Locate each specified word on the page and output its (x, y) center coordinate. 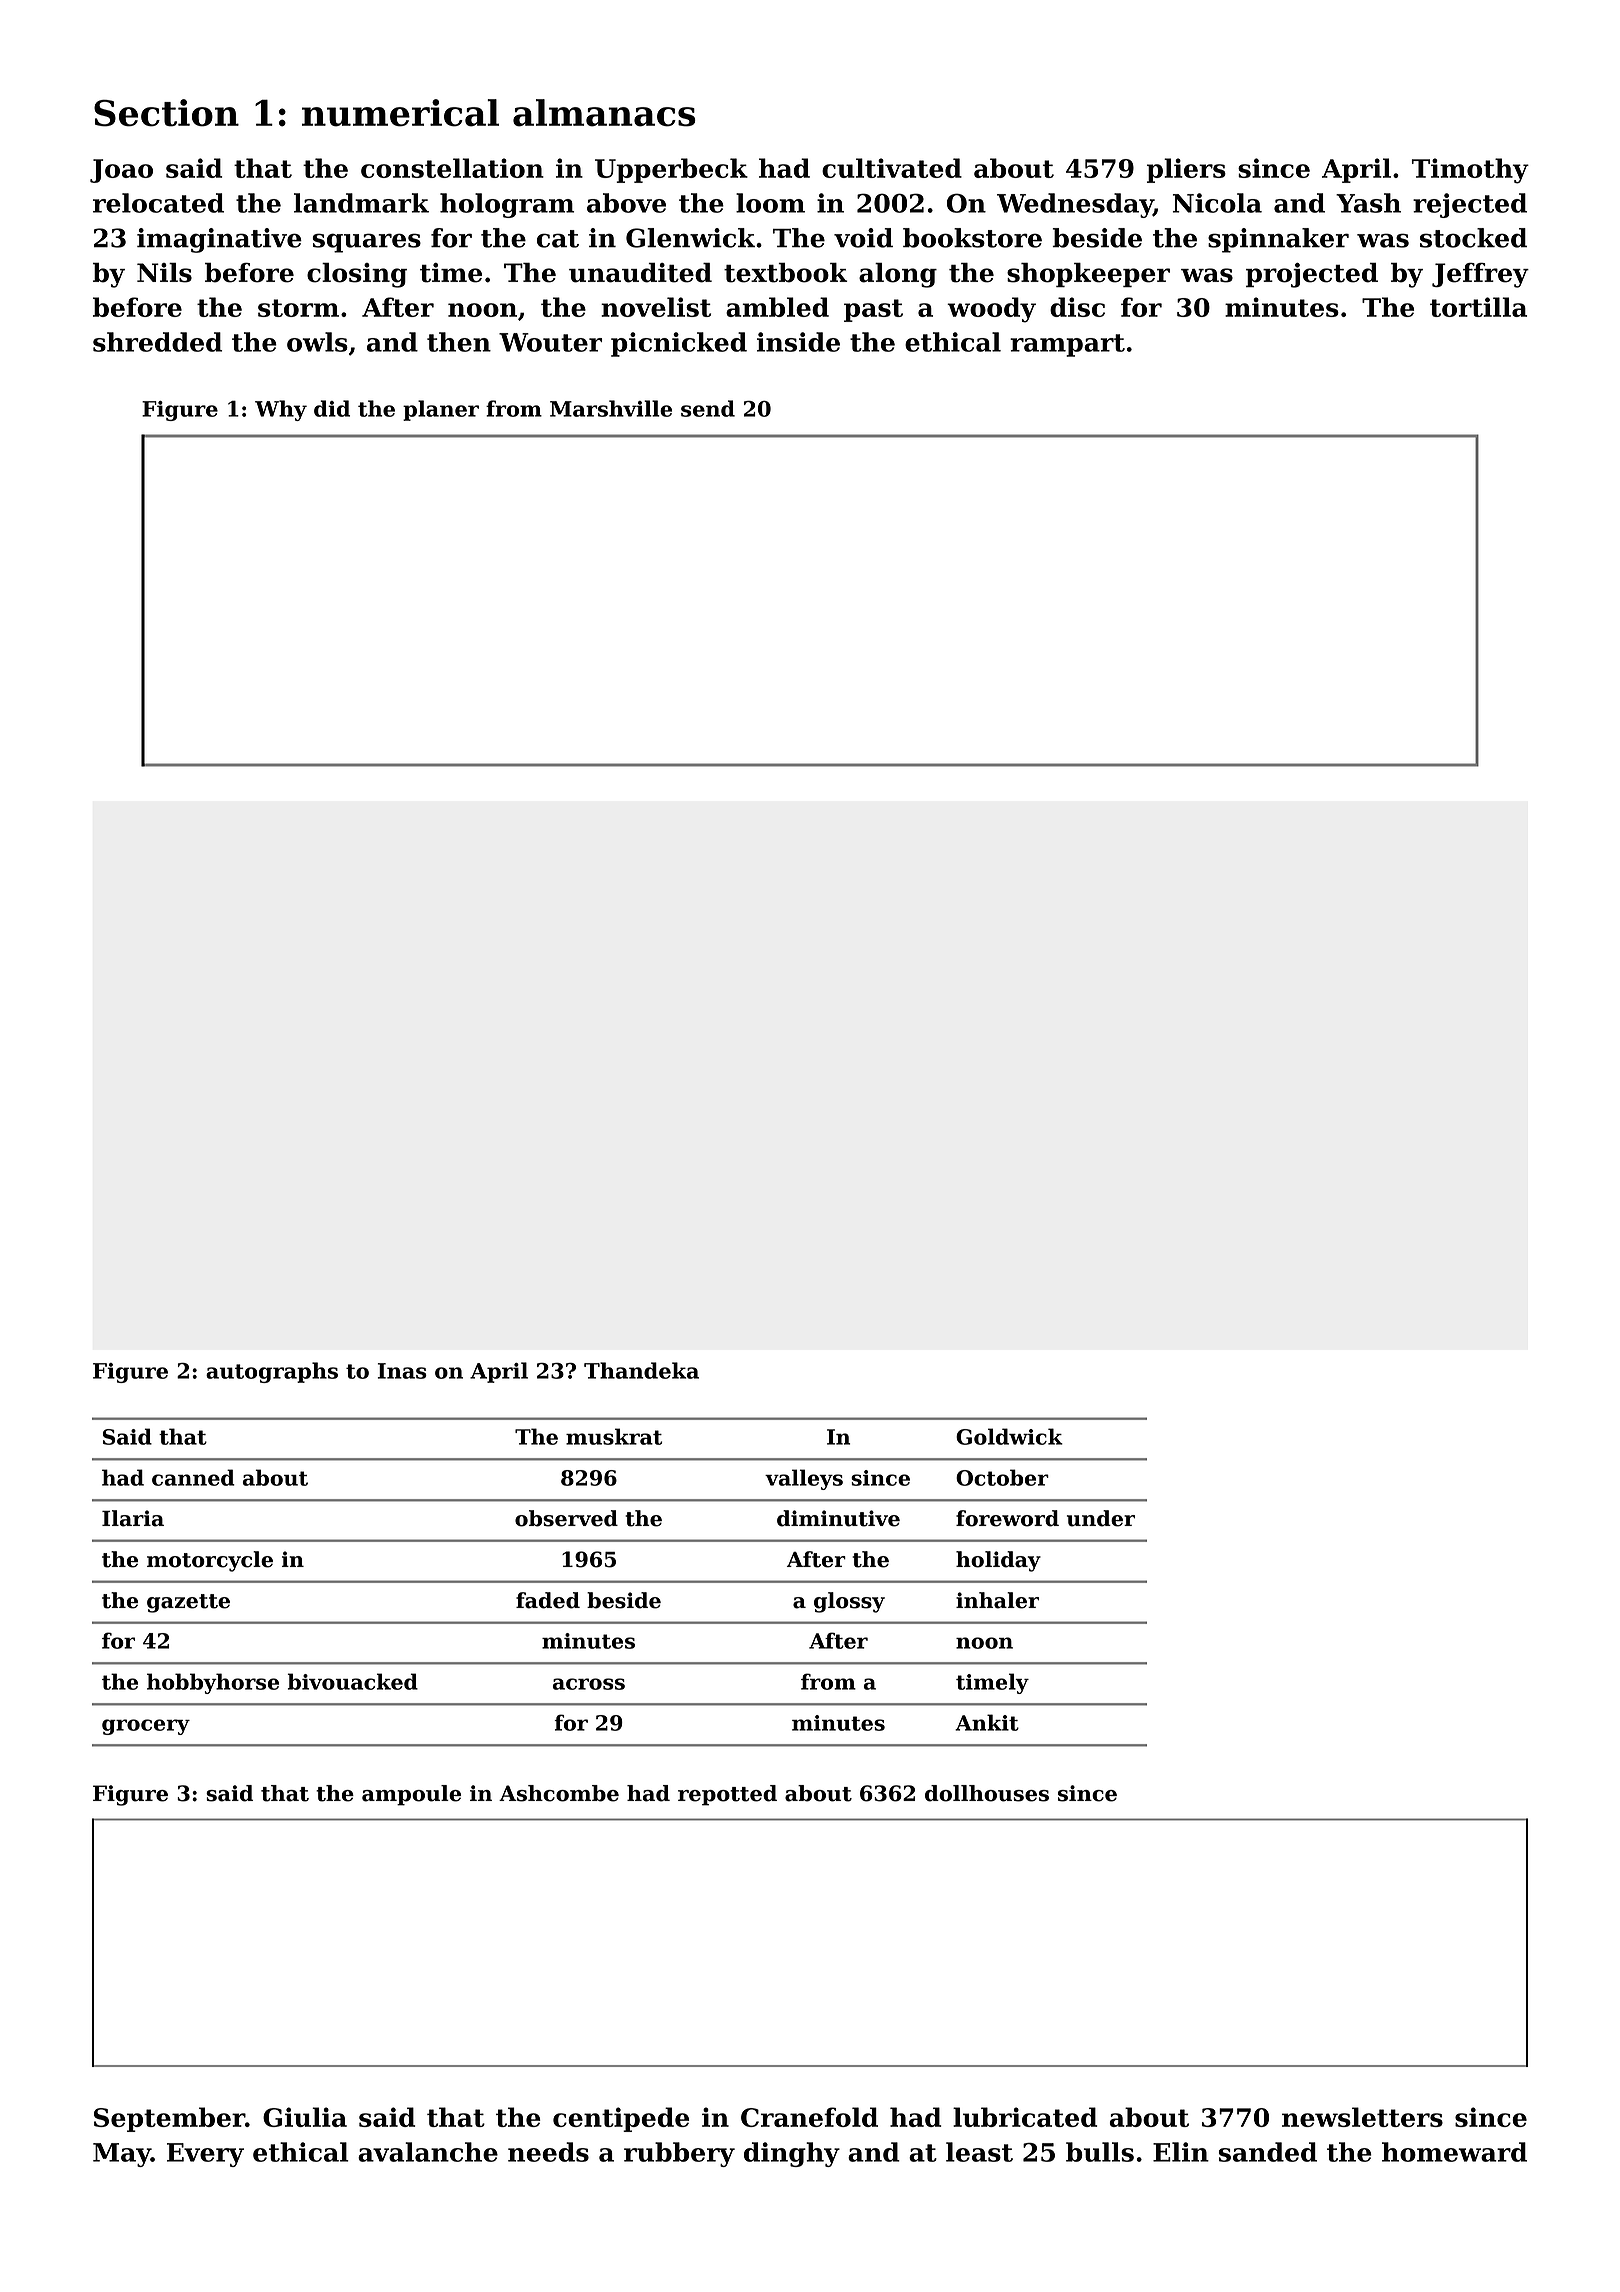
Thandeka (641, 1370)
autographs (272, 1372)
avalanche (428, 2152)
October (1002, 1477)
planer (441, 410)
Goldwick (1009, 1436)
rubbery (679, 2154)
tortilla (1478, 307)
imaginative (219, 240)
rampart (1067, 345)
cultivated (892, 168)
